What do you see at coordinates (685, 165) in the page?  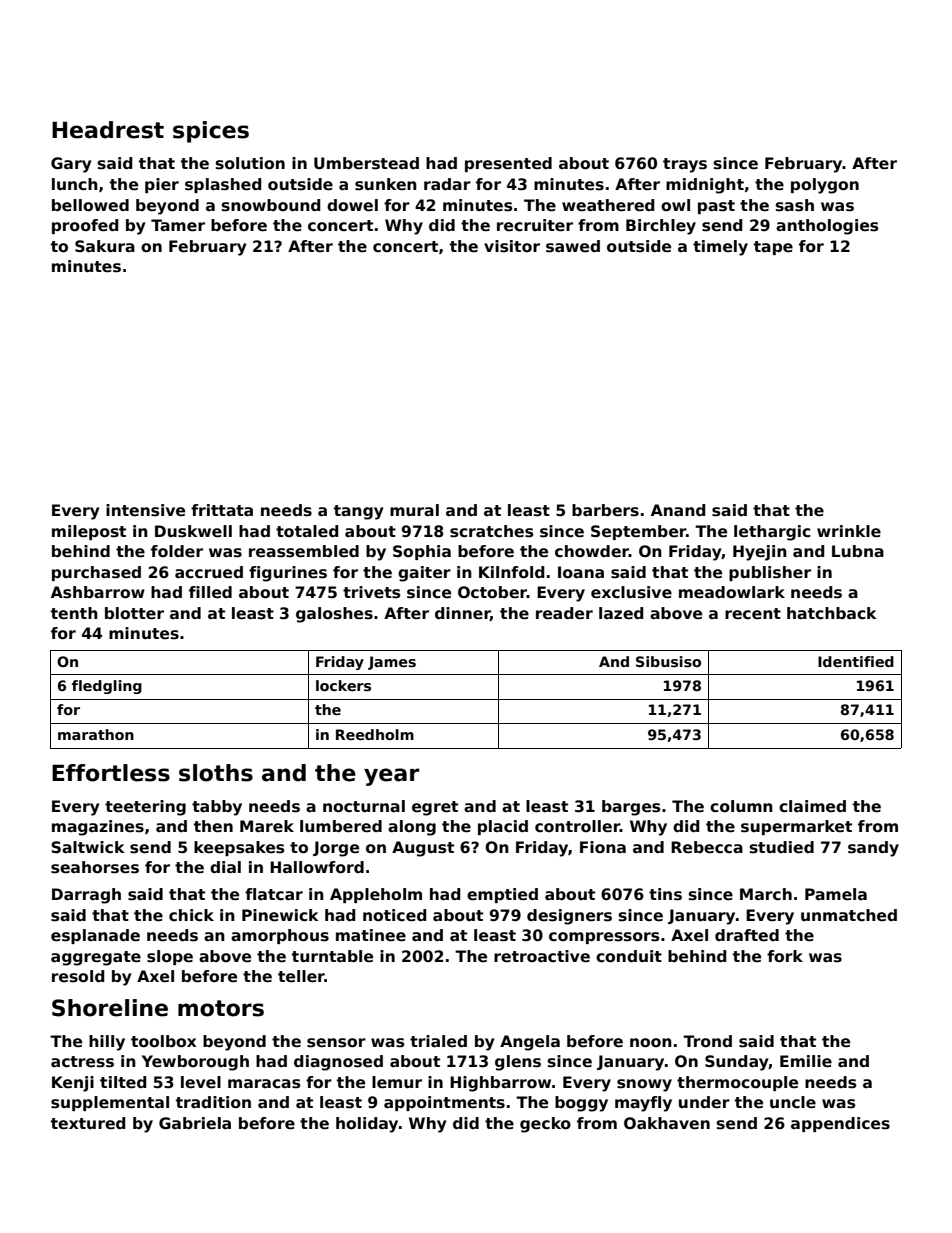 I see `trays` at bounding box center [685, 165].
